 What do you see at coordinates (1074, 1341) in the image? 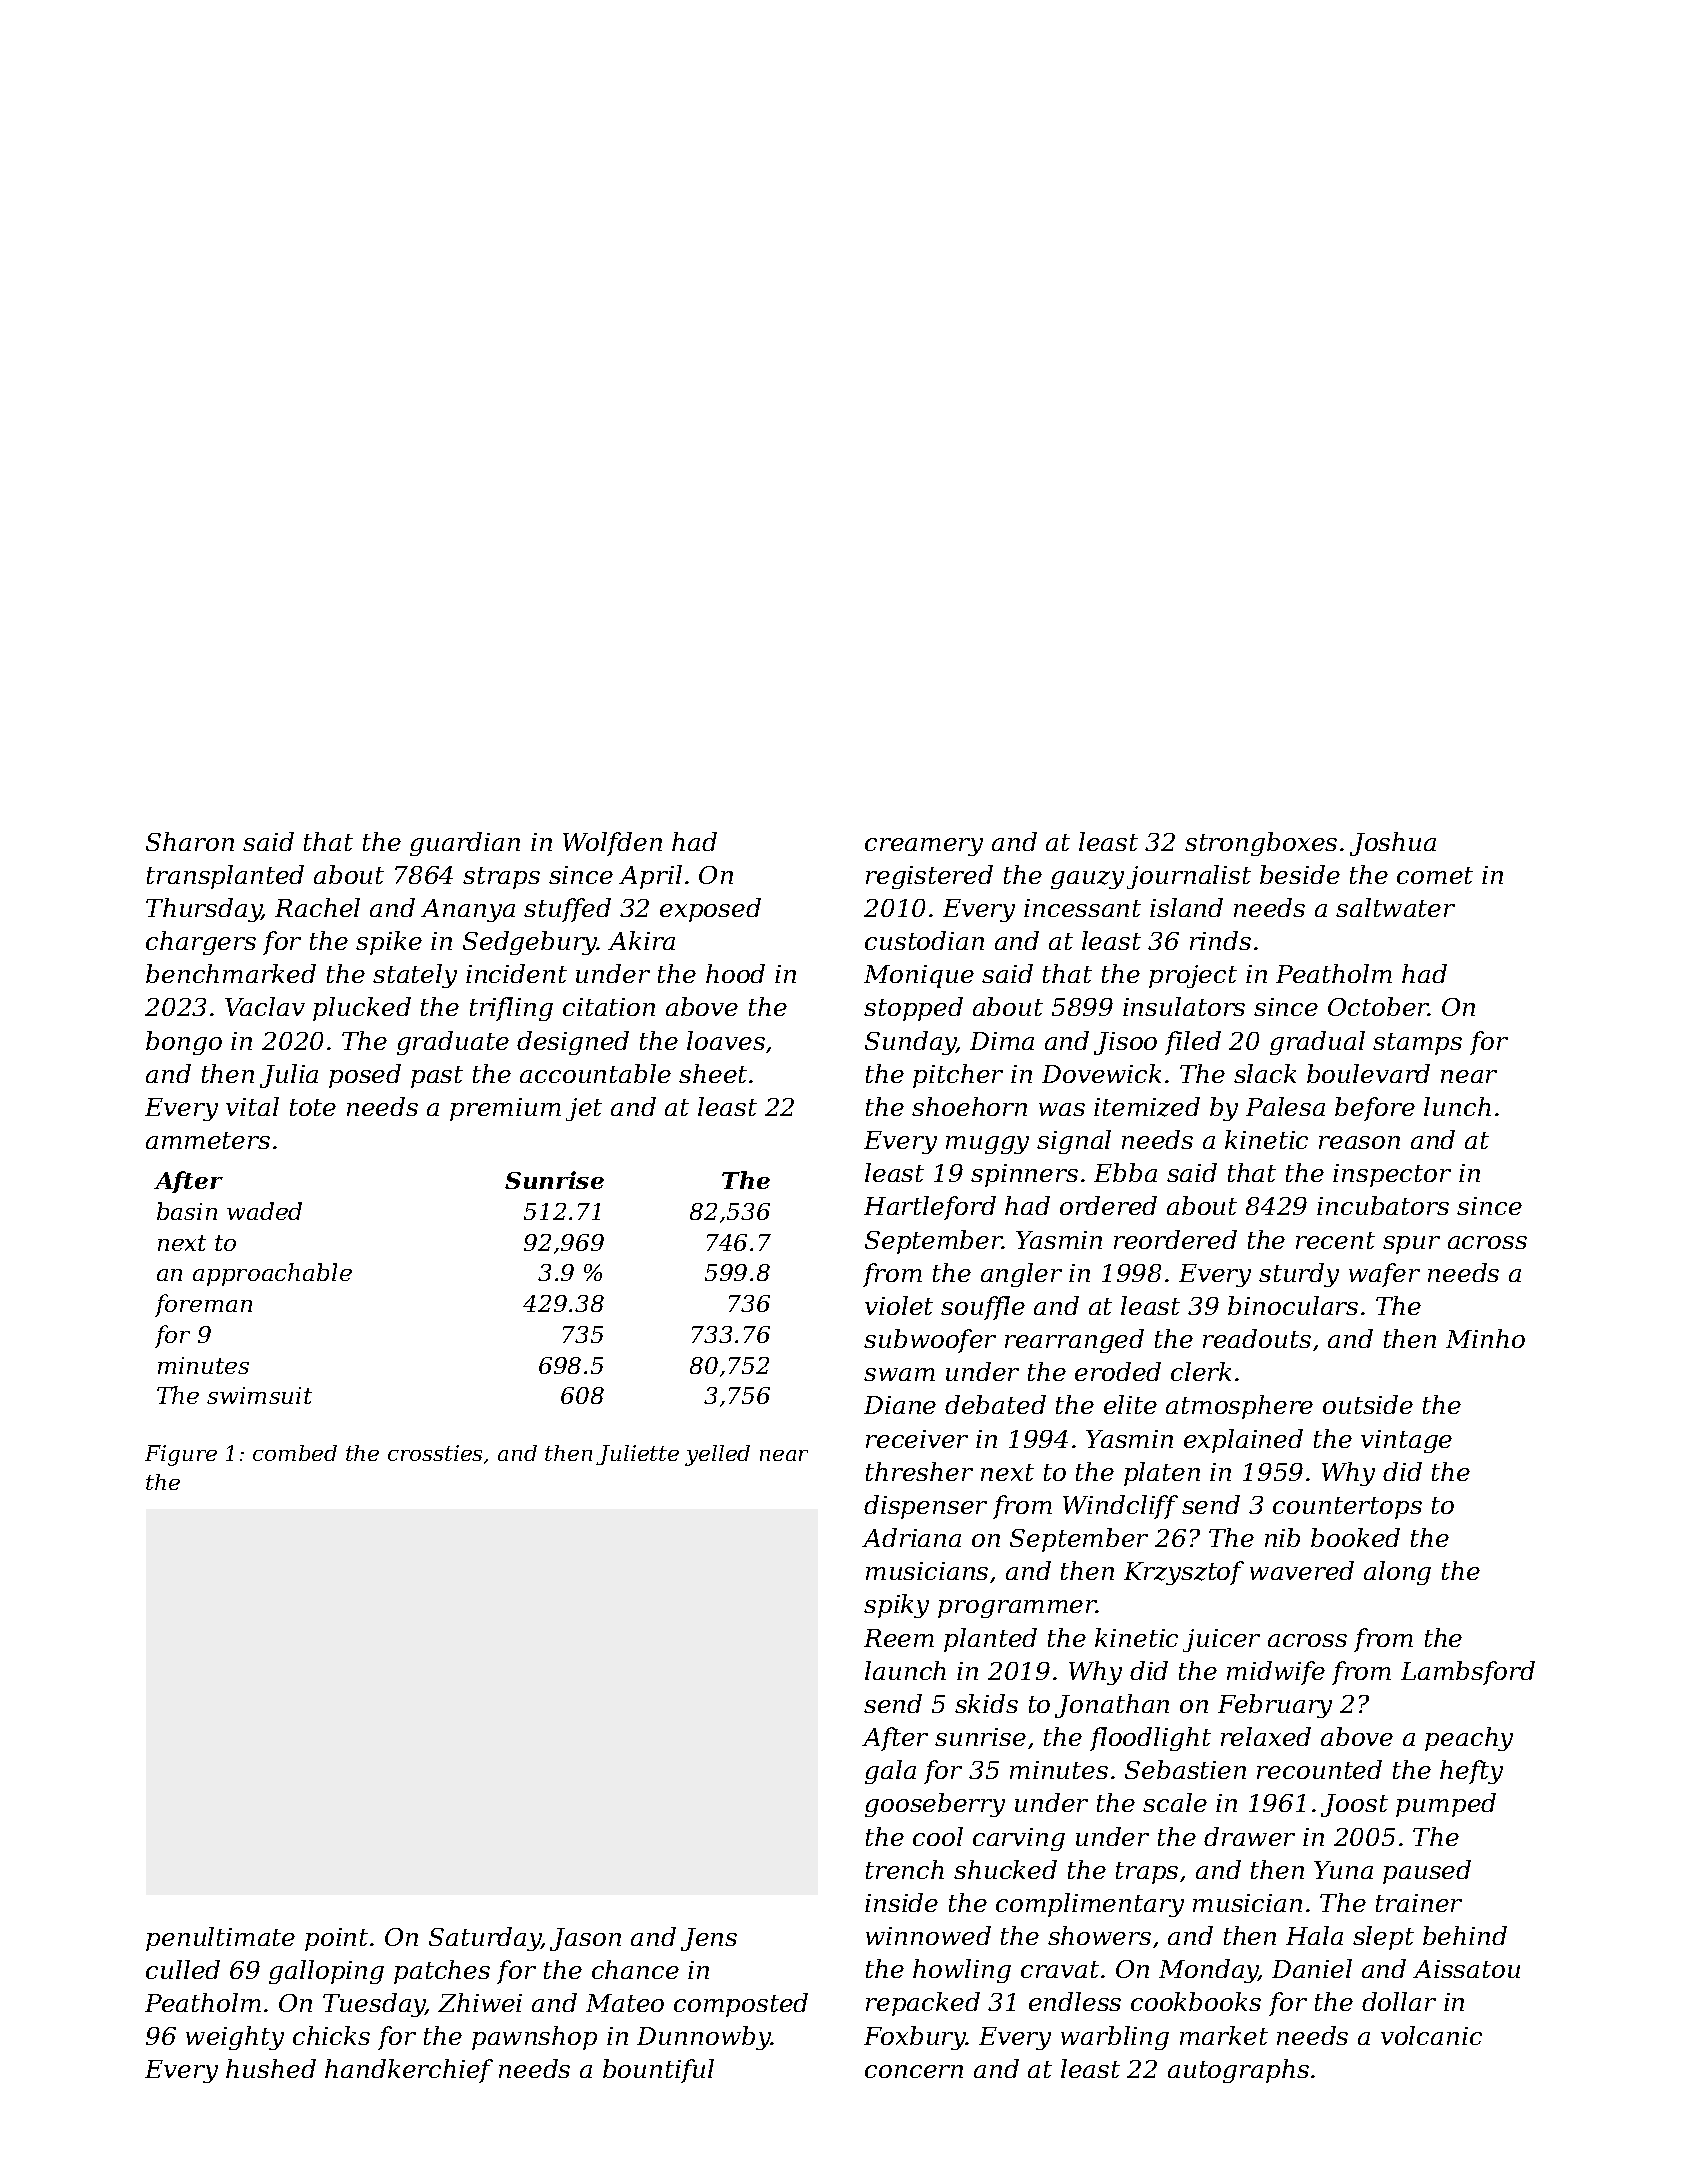
I see `rearranged` at bounding box center [1074, 1341].
